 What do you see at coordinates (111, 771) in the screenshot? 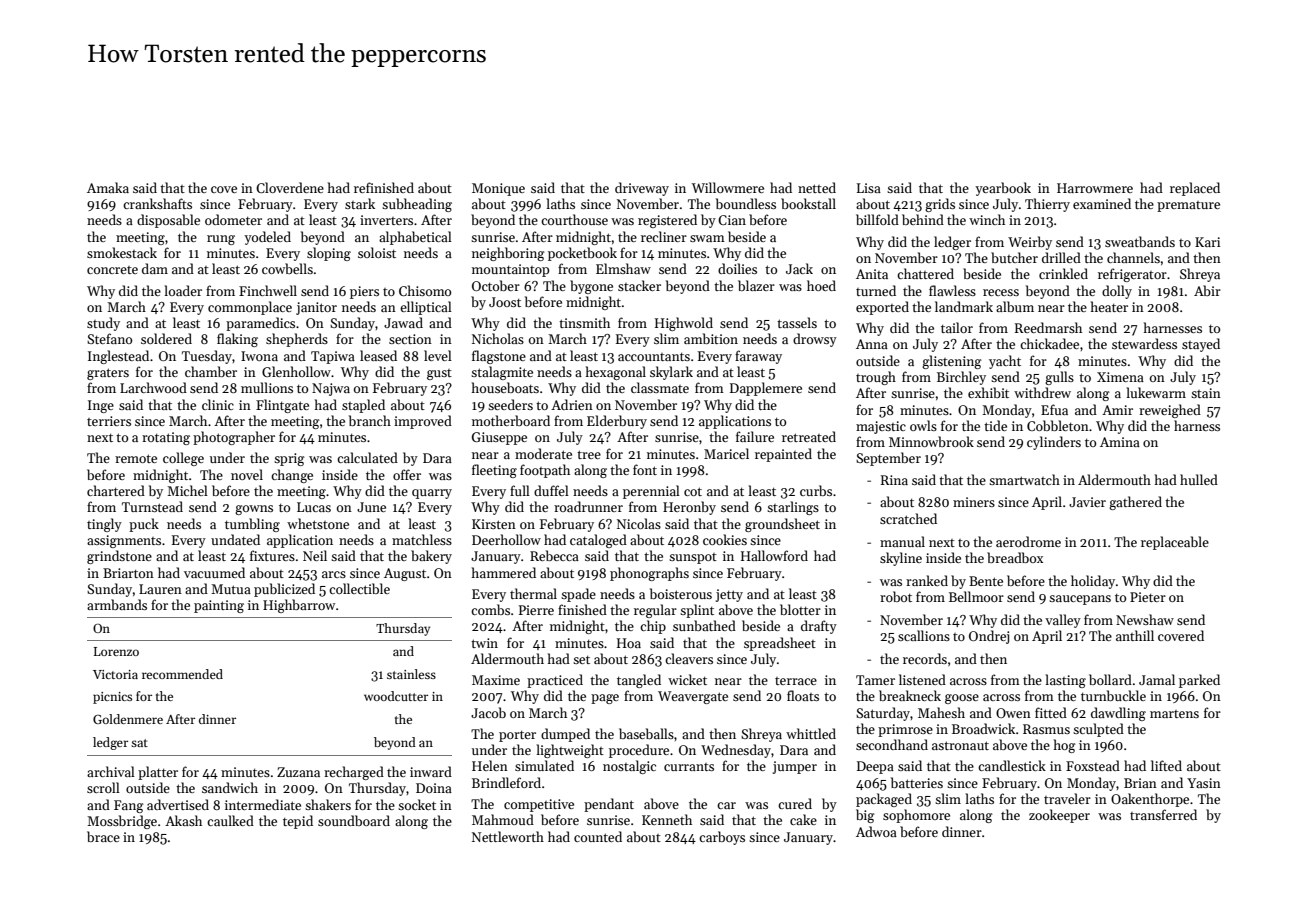
I see `archival` at bounding box center [111, 771].
